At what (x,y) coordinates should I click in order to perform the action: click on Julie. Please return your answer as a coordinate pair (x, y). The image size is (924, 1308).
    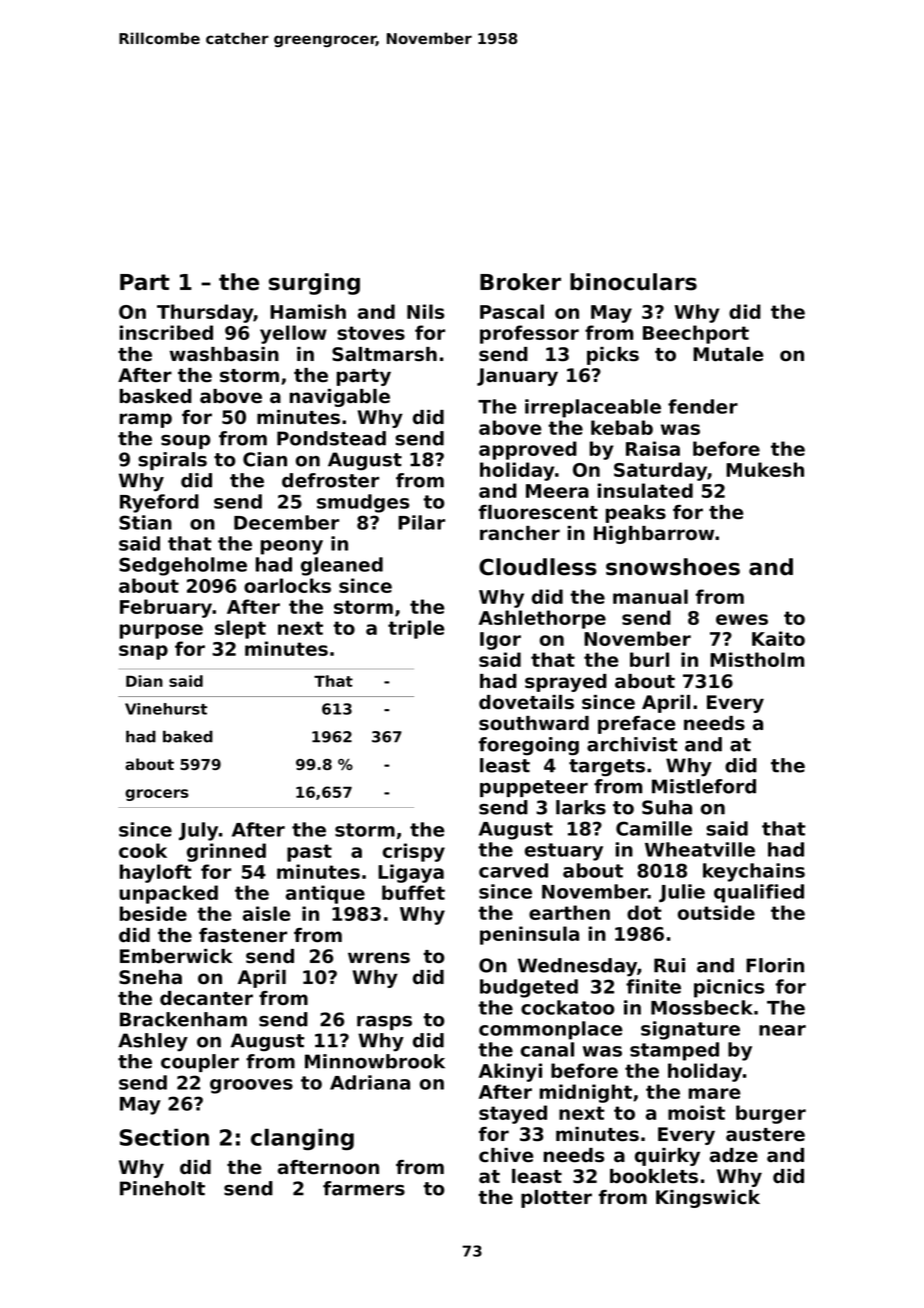
    Looking at the image, I should click on (682, 893).
